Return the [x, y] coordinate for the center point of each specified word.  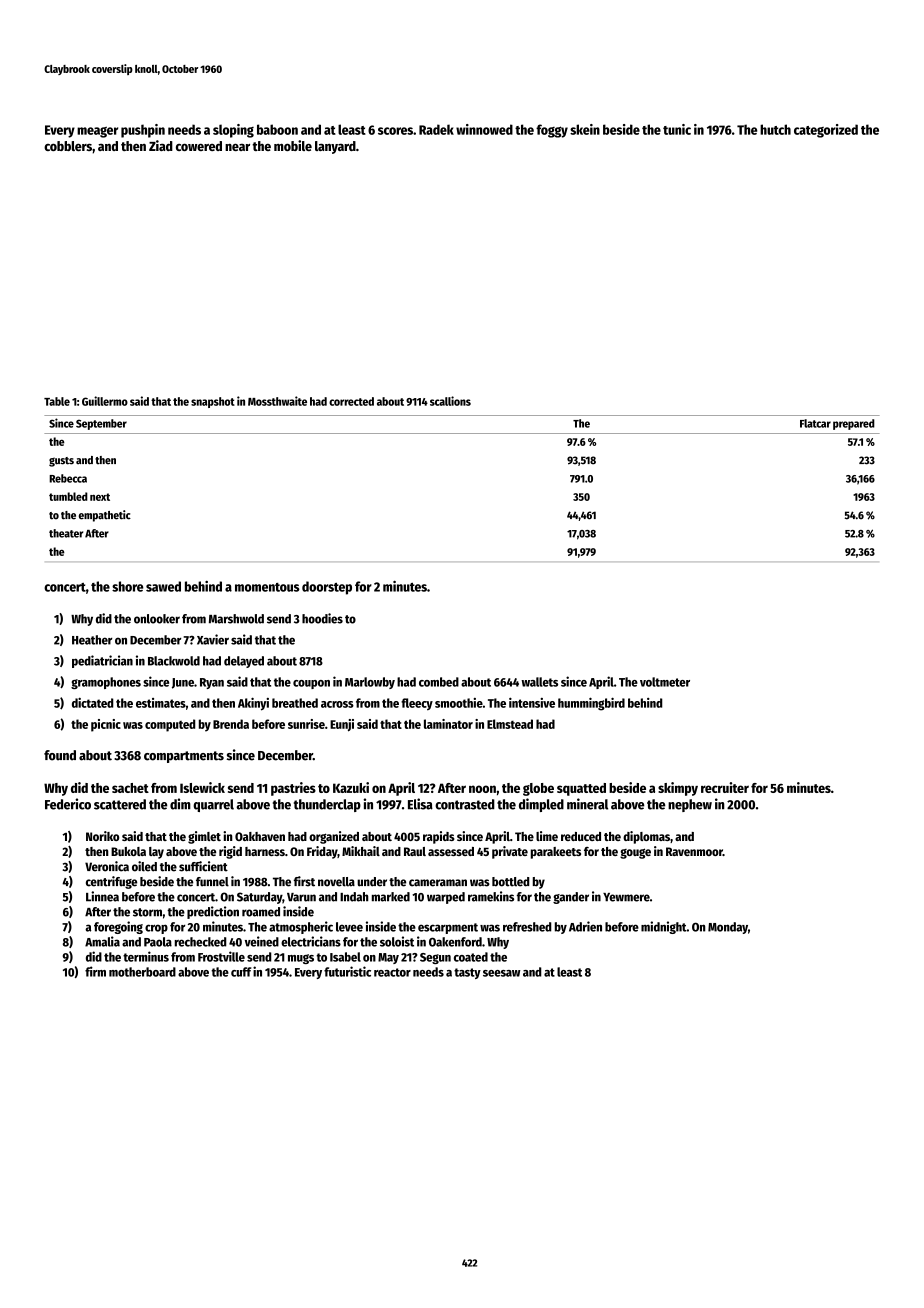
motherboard [142, 972]
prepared [854, 424]
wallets [539, 682]
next [100, 497]
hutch [775, 129]
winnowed [484, 129]
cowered [199, 146]
